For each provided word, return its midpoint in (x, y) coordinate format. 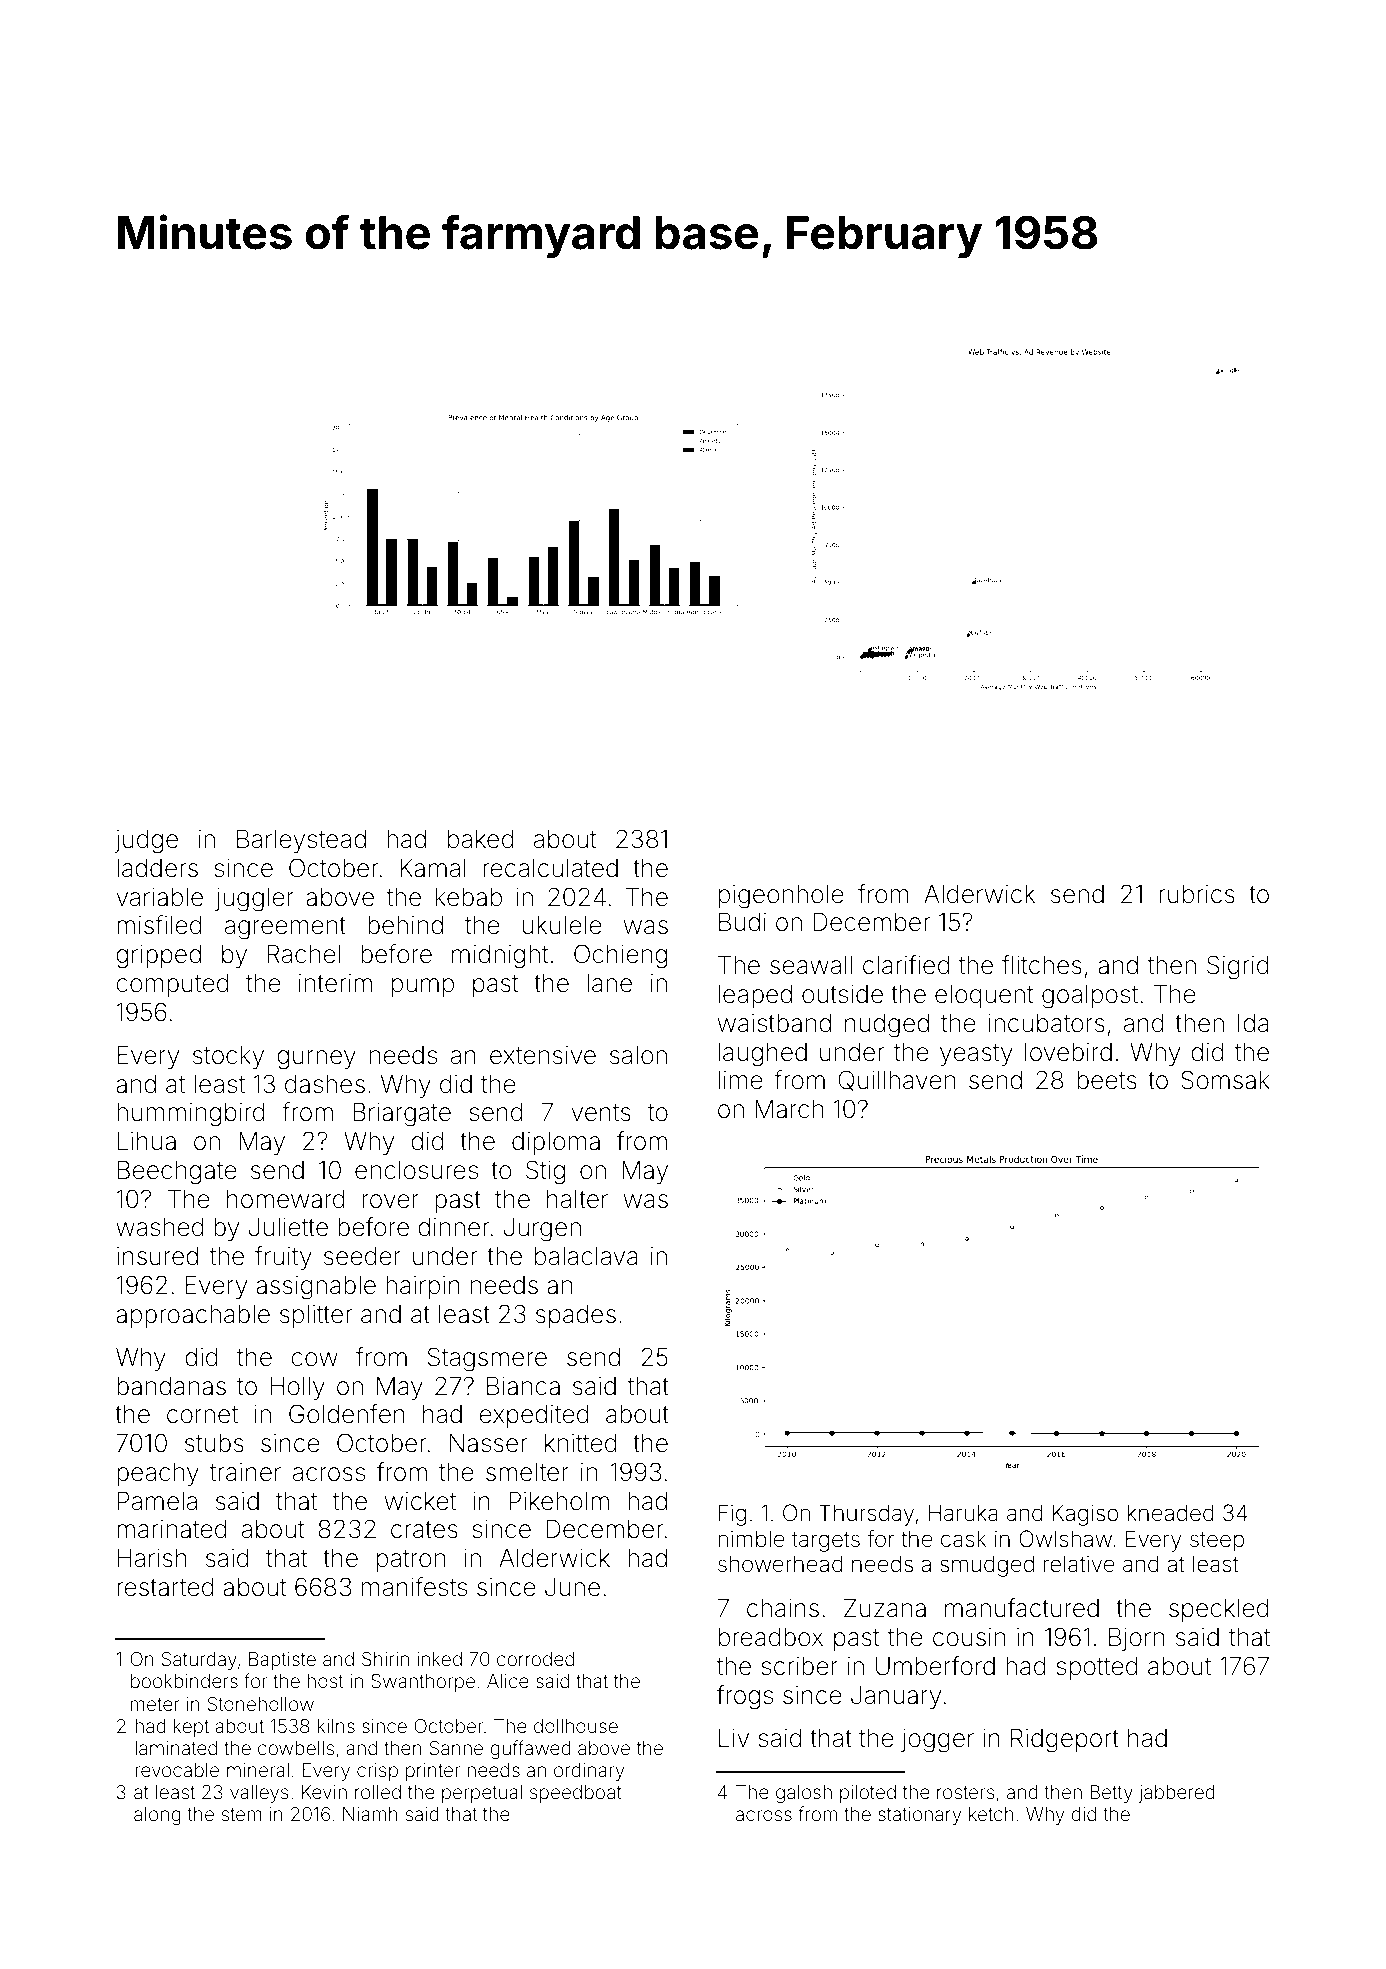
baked (481, 839)
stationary (919, 1816)
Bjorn (1136, 1639)
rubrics (1197, 894)
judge (146, 842)
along (157, 1816)
